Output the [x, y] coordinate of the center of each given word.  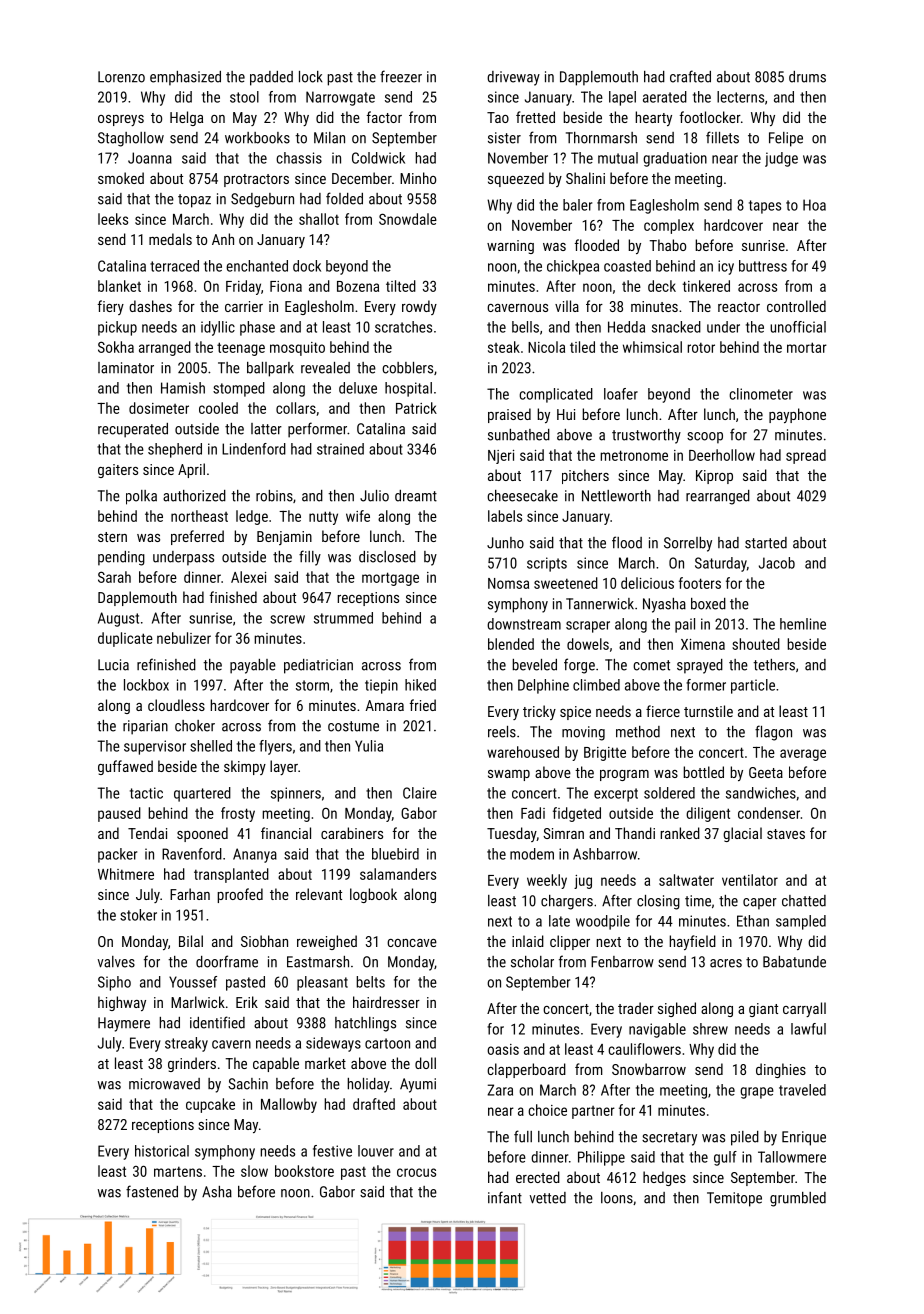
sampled [801, 922]
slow [254, 1171]
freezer [401, 76]
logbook [373, 895]
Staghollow [131, 139]
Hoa [814, 205]
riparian [145, 727]
